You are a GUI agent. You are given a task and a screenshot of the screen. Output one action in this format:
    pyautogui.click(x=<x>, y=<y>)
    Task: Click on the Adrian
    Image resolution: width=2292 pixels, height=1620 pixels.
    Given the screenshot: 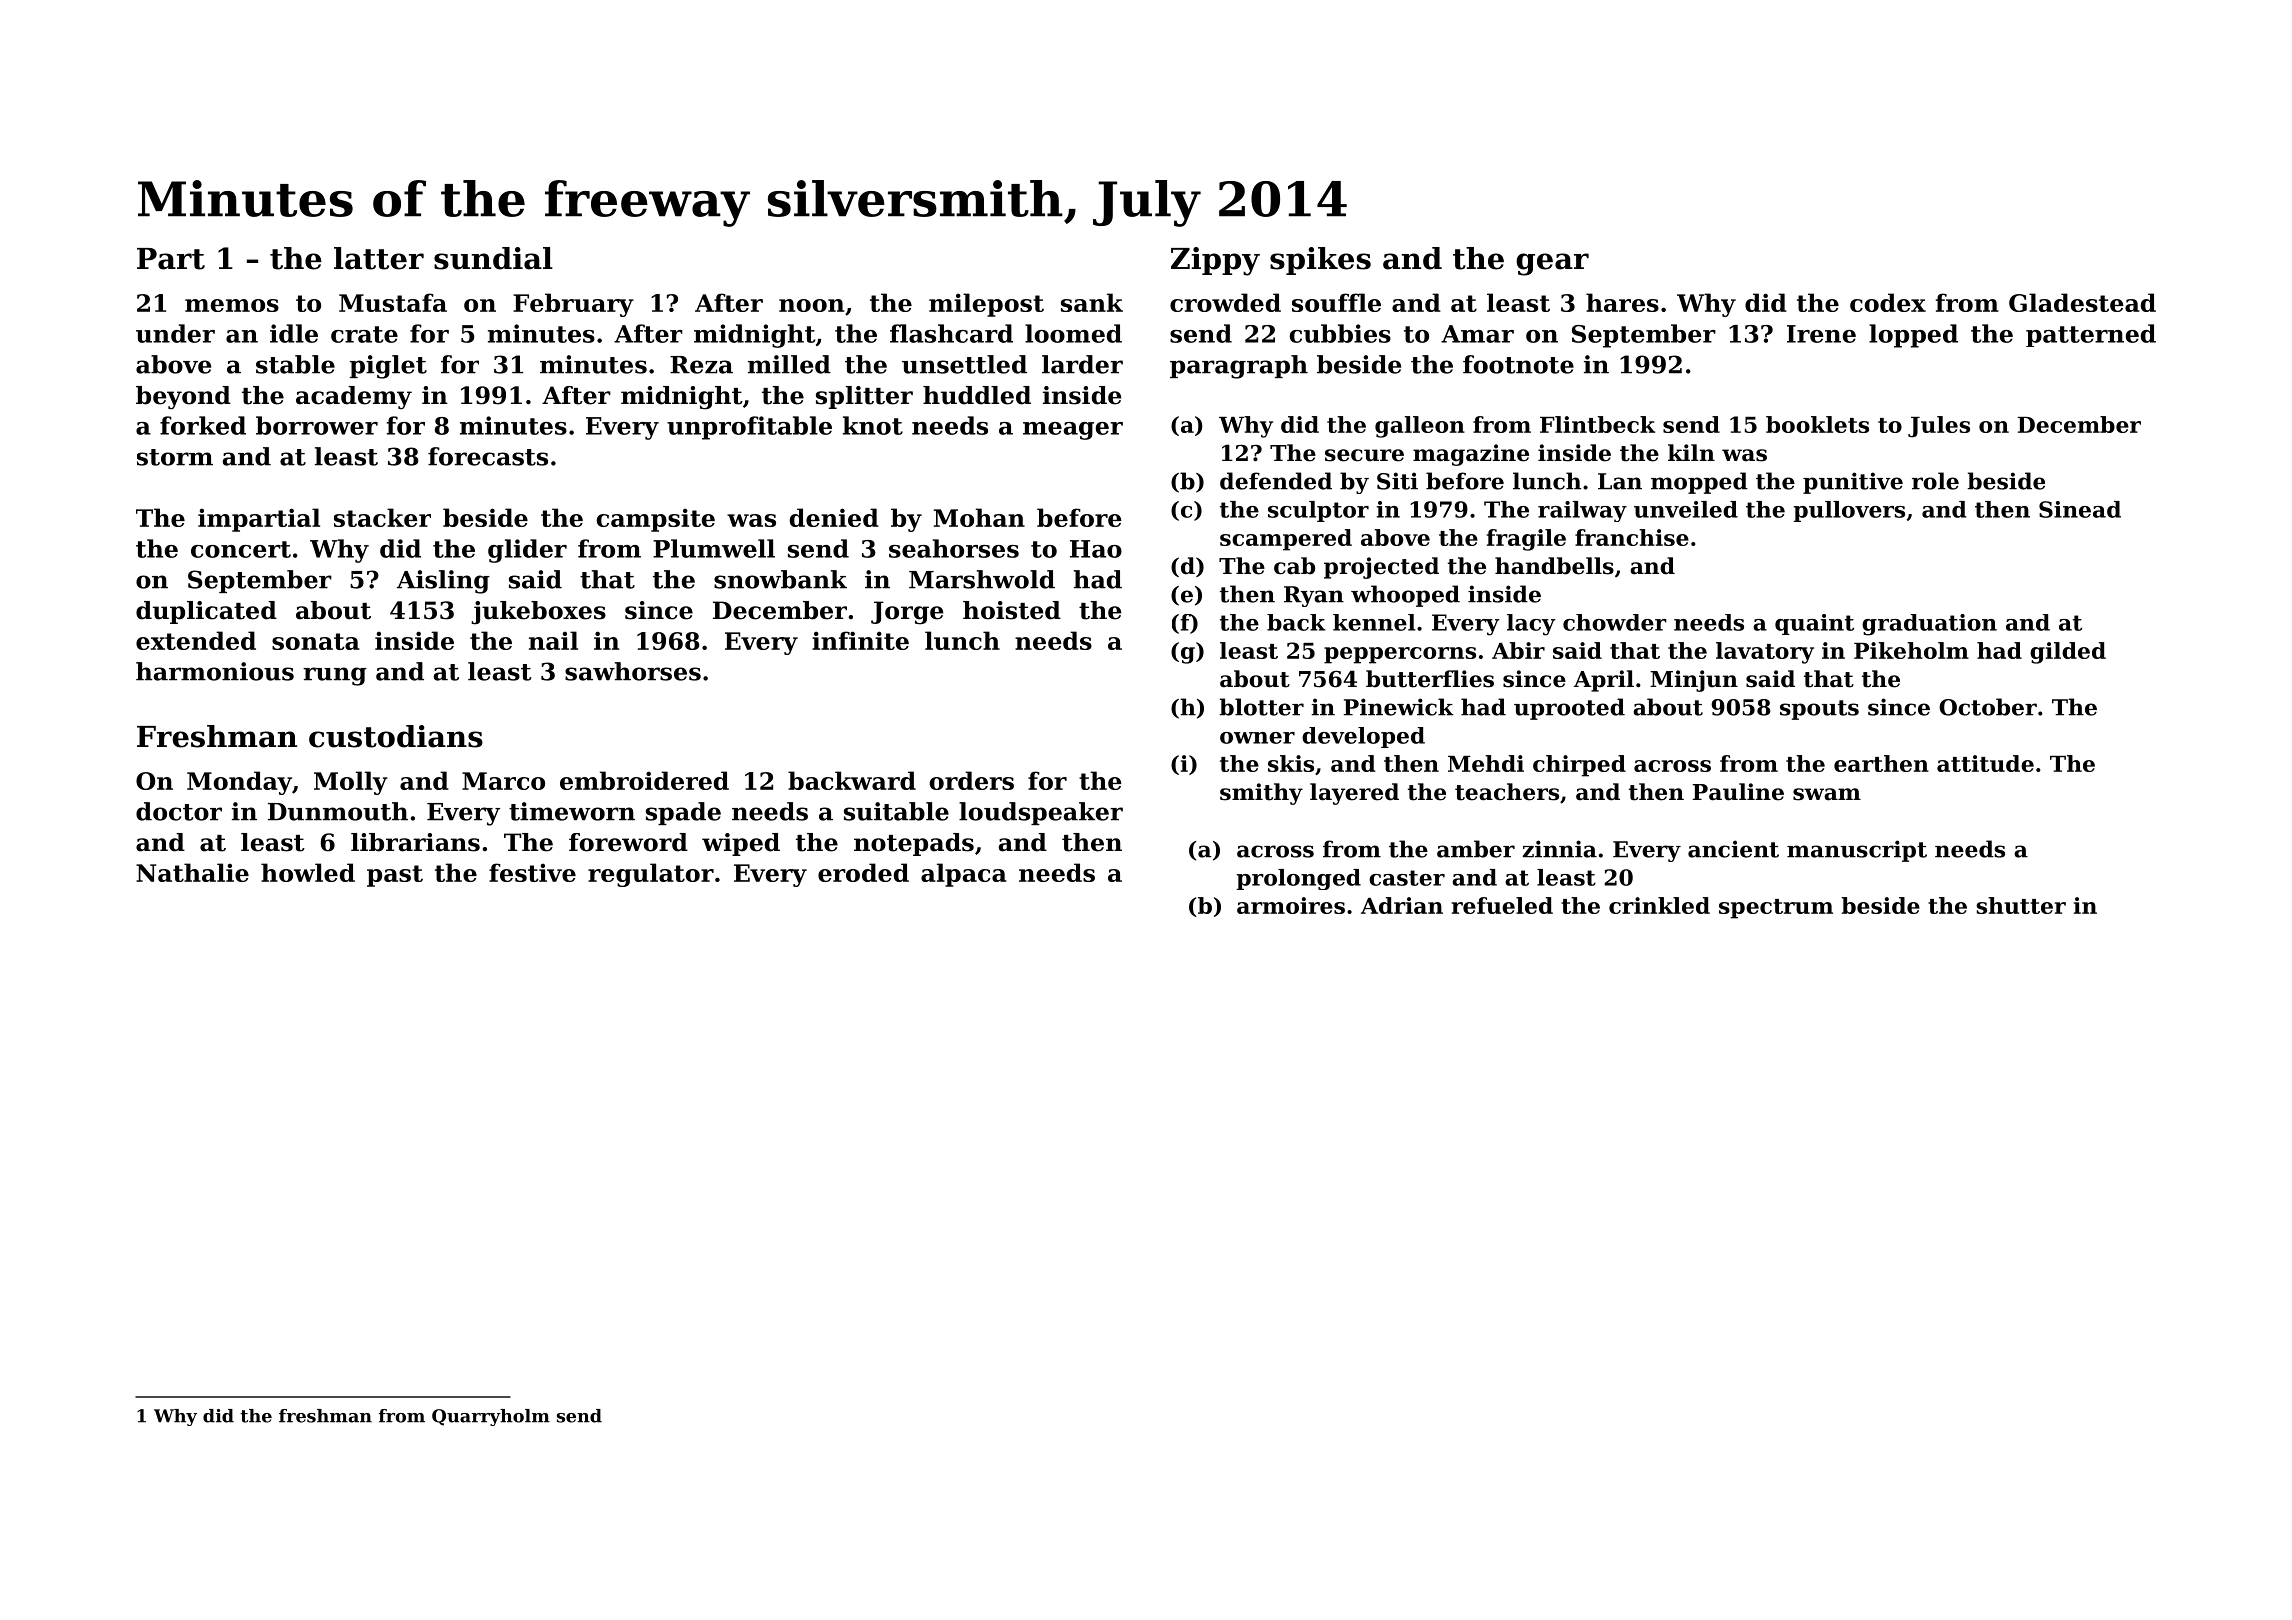 What is the action you would take?
    pyautogui.click(x=1402, y=905)
